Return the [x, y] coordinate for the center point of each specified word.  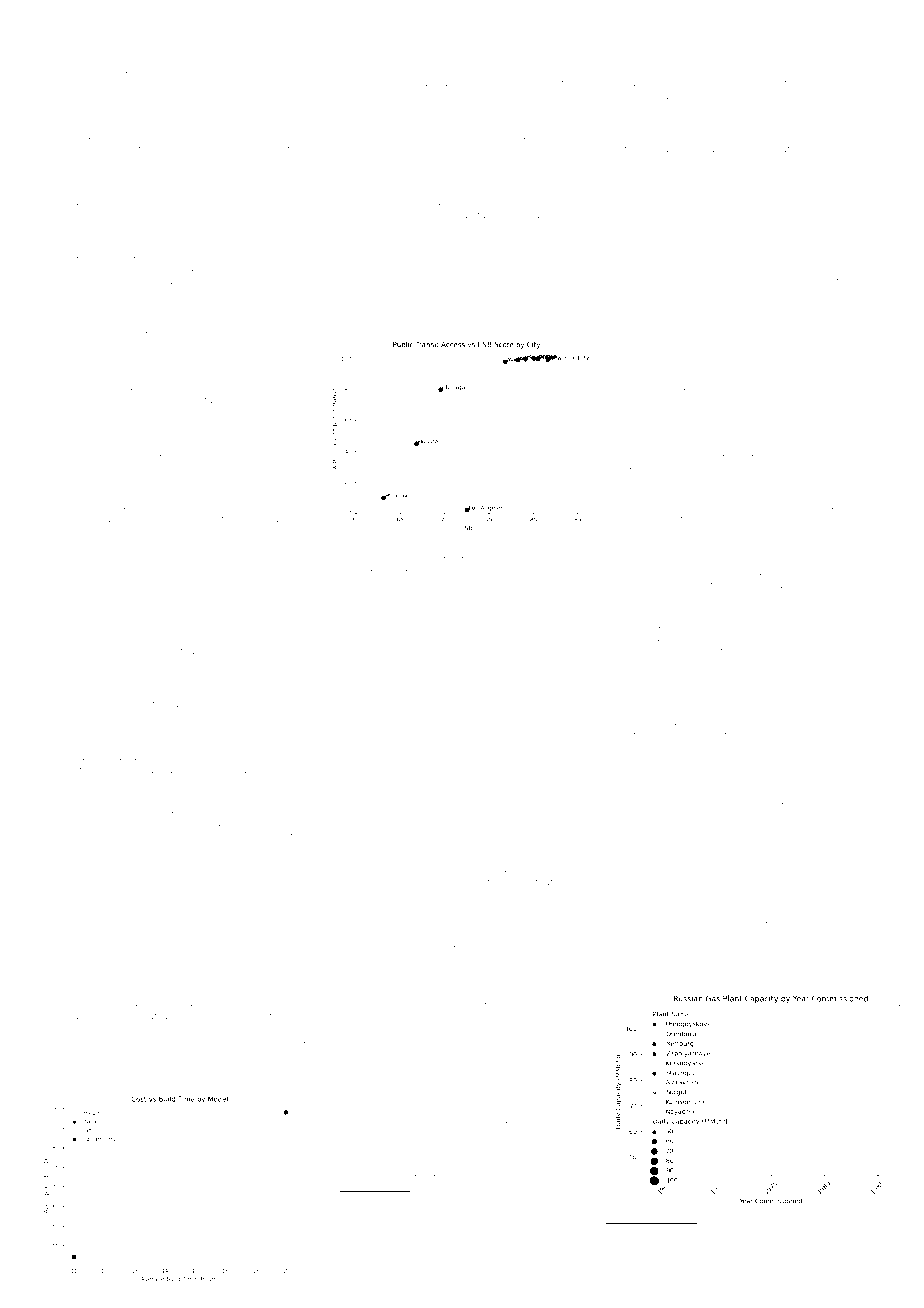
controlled [544, 57]
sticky [649, 710]
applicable [363, 568]
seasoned [96, 70]
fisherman [773, 70]
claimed [780, 453]
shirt [190, 1056]
